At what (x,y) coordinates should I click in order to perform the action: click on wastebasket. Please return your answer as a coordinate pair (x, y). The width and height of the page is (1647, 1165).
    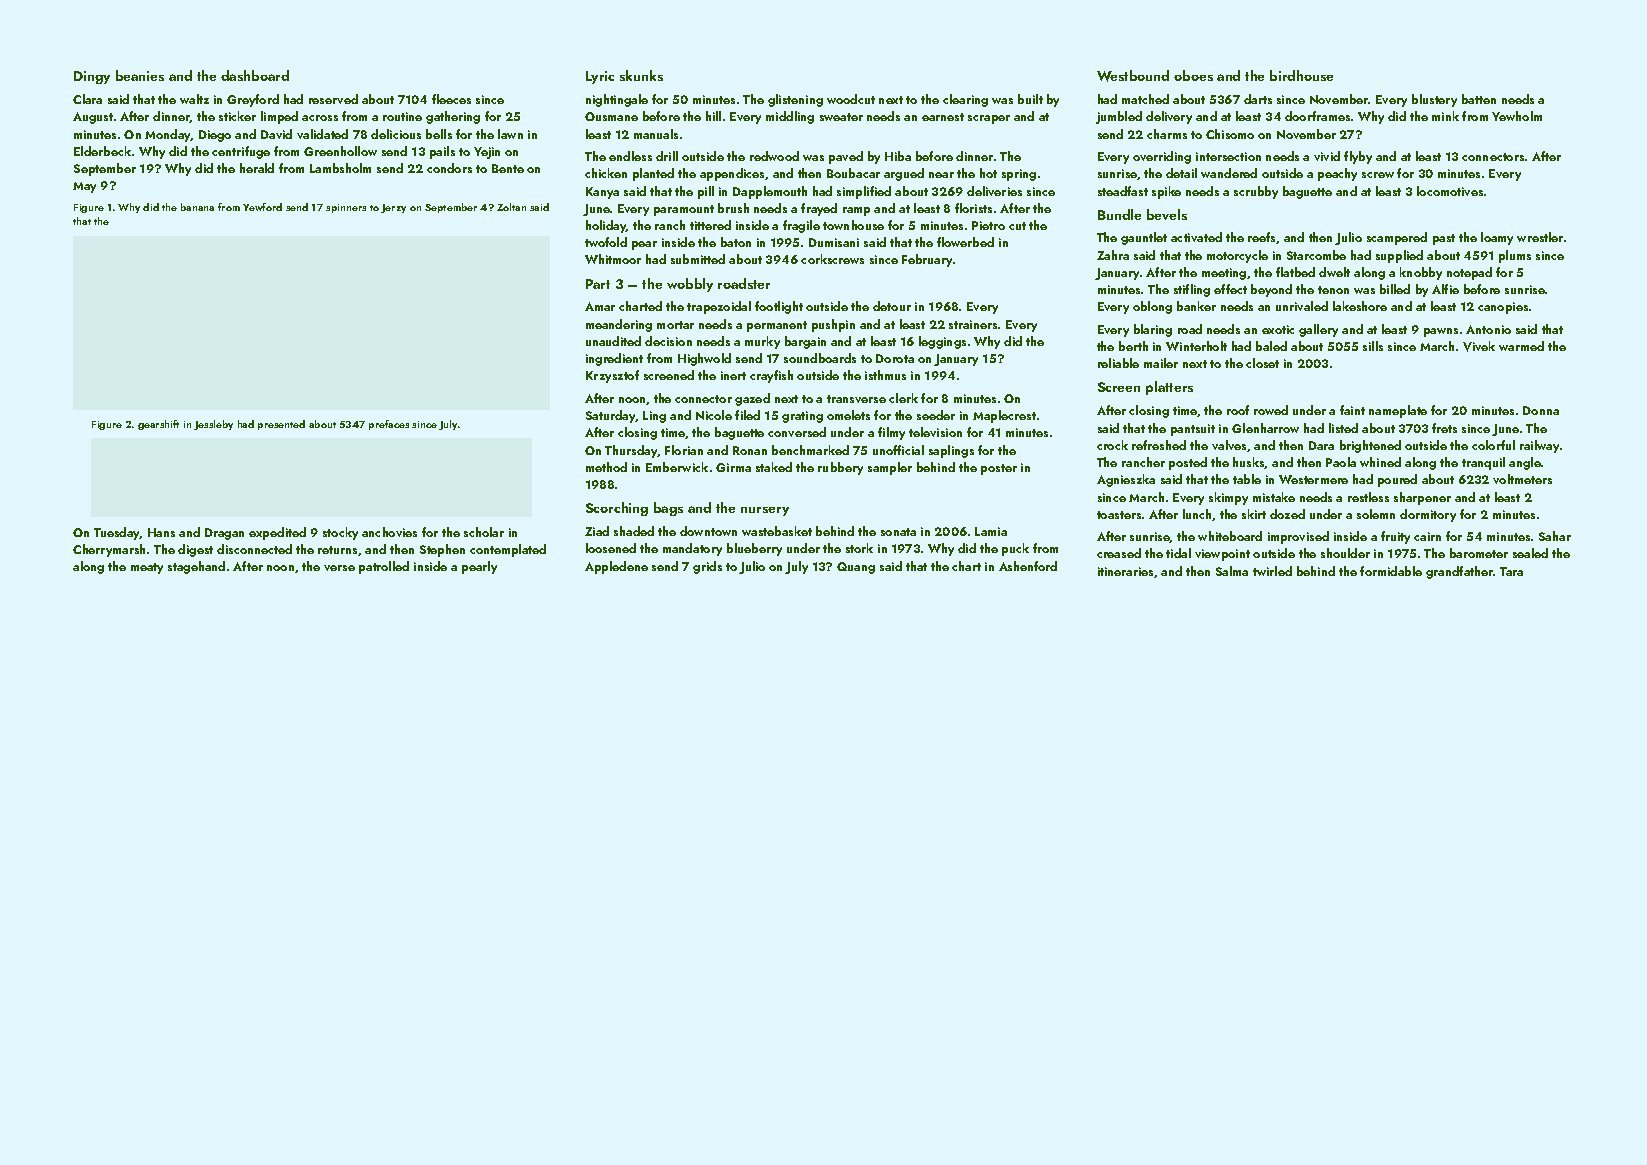
    Looking at the image, I should click on (777, 531).
